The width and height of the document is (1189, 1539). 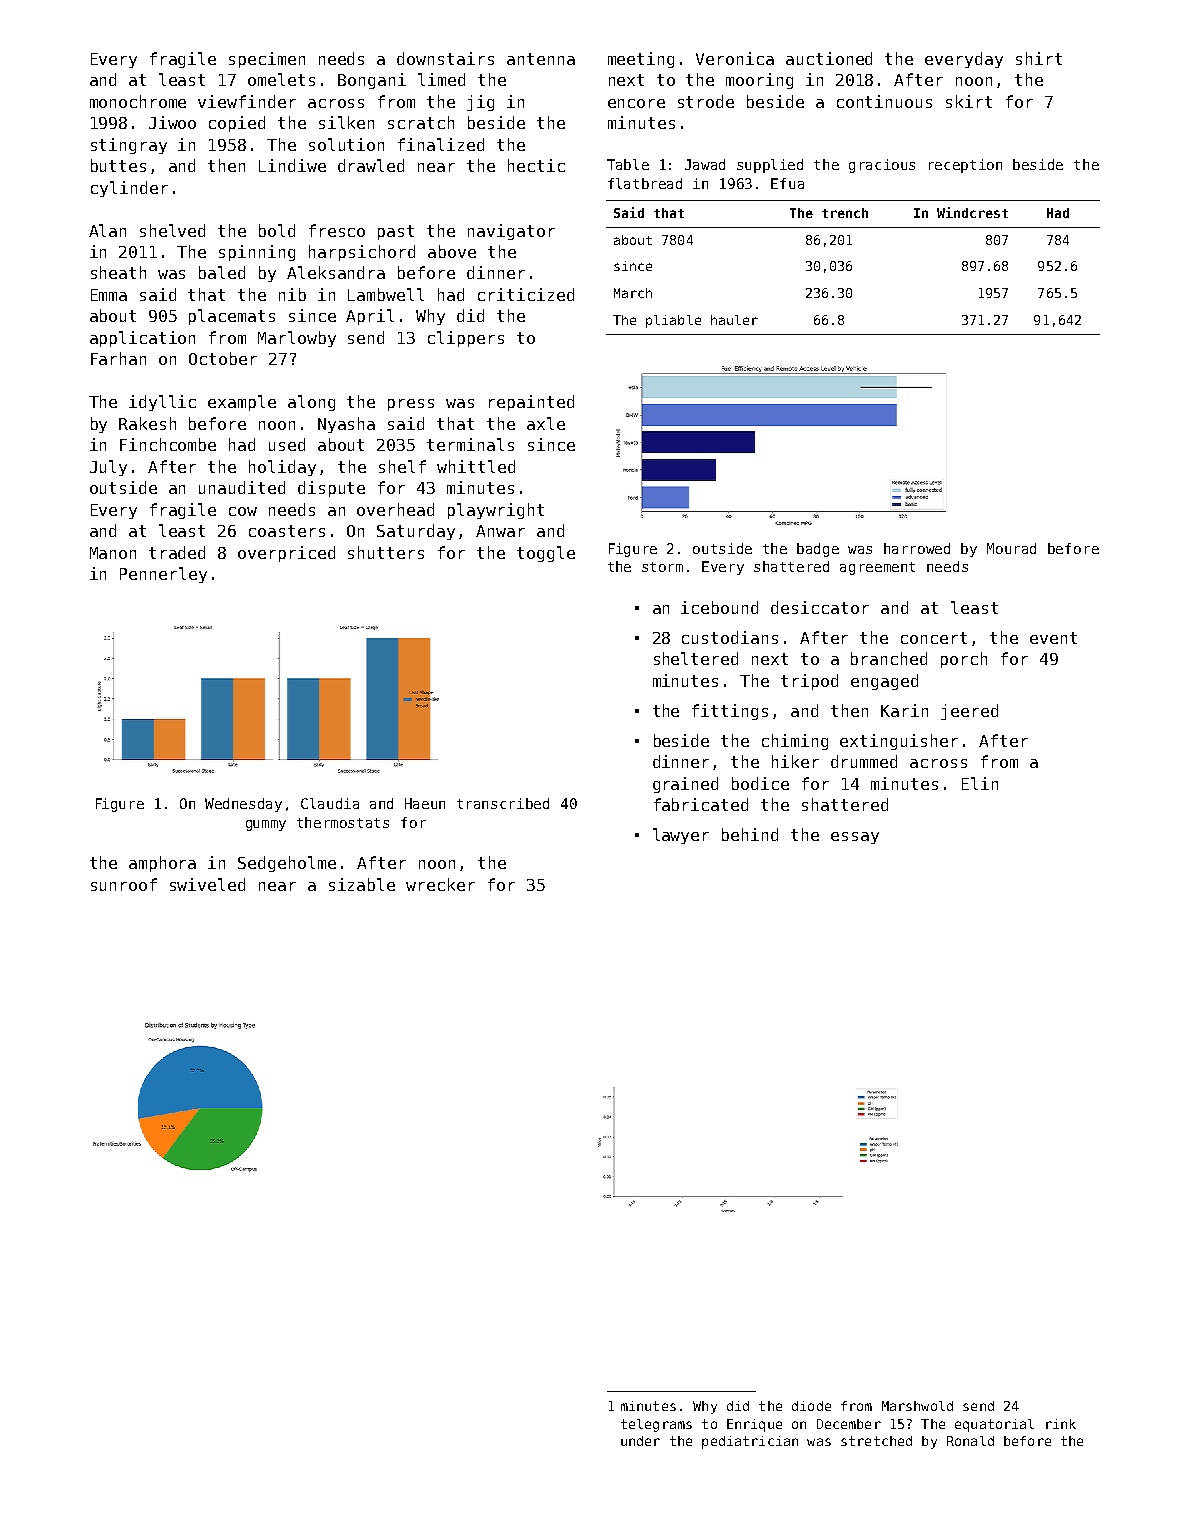 I want to click on whittled, so click(x=476, y=466).
